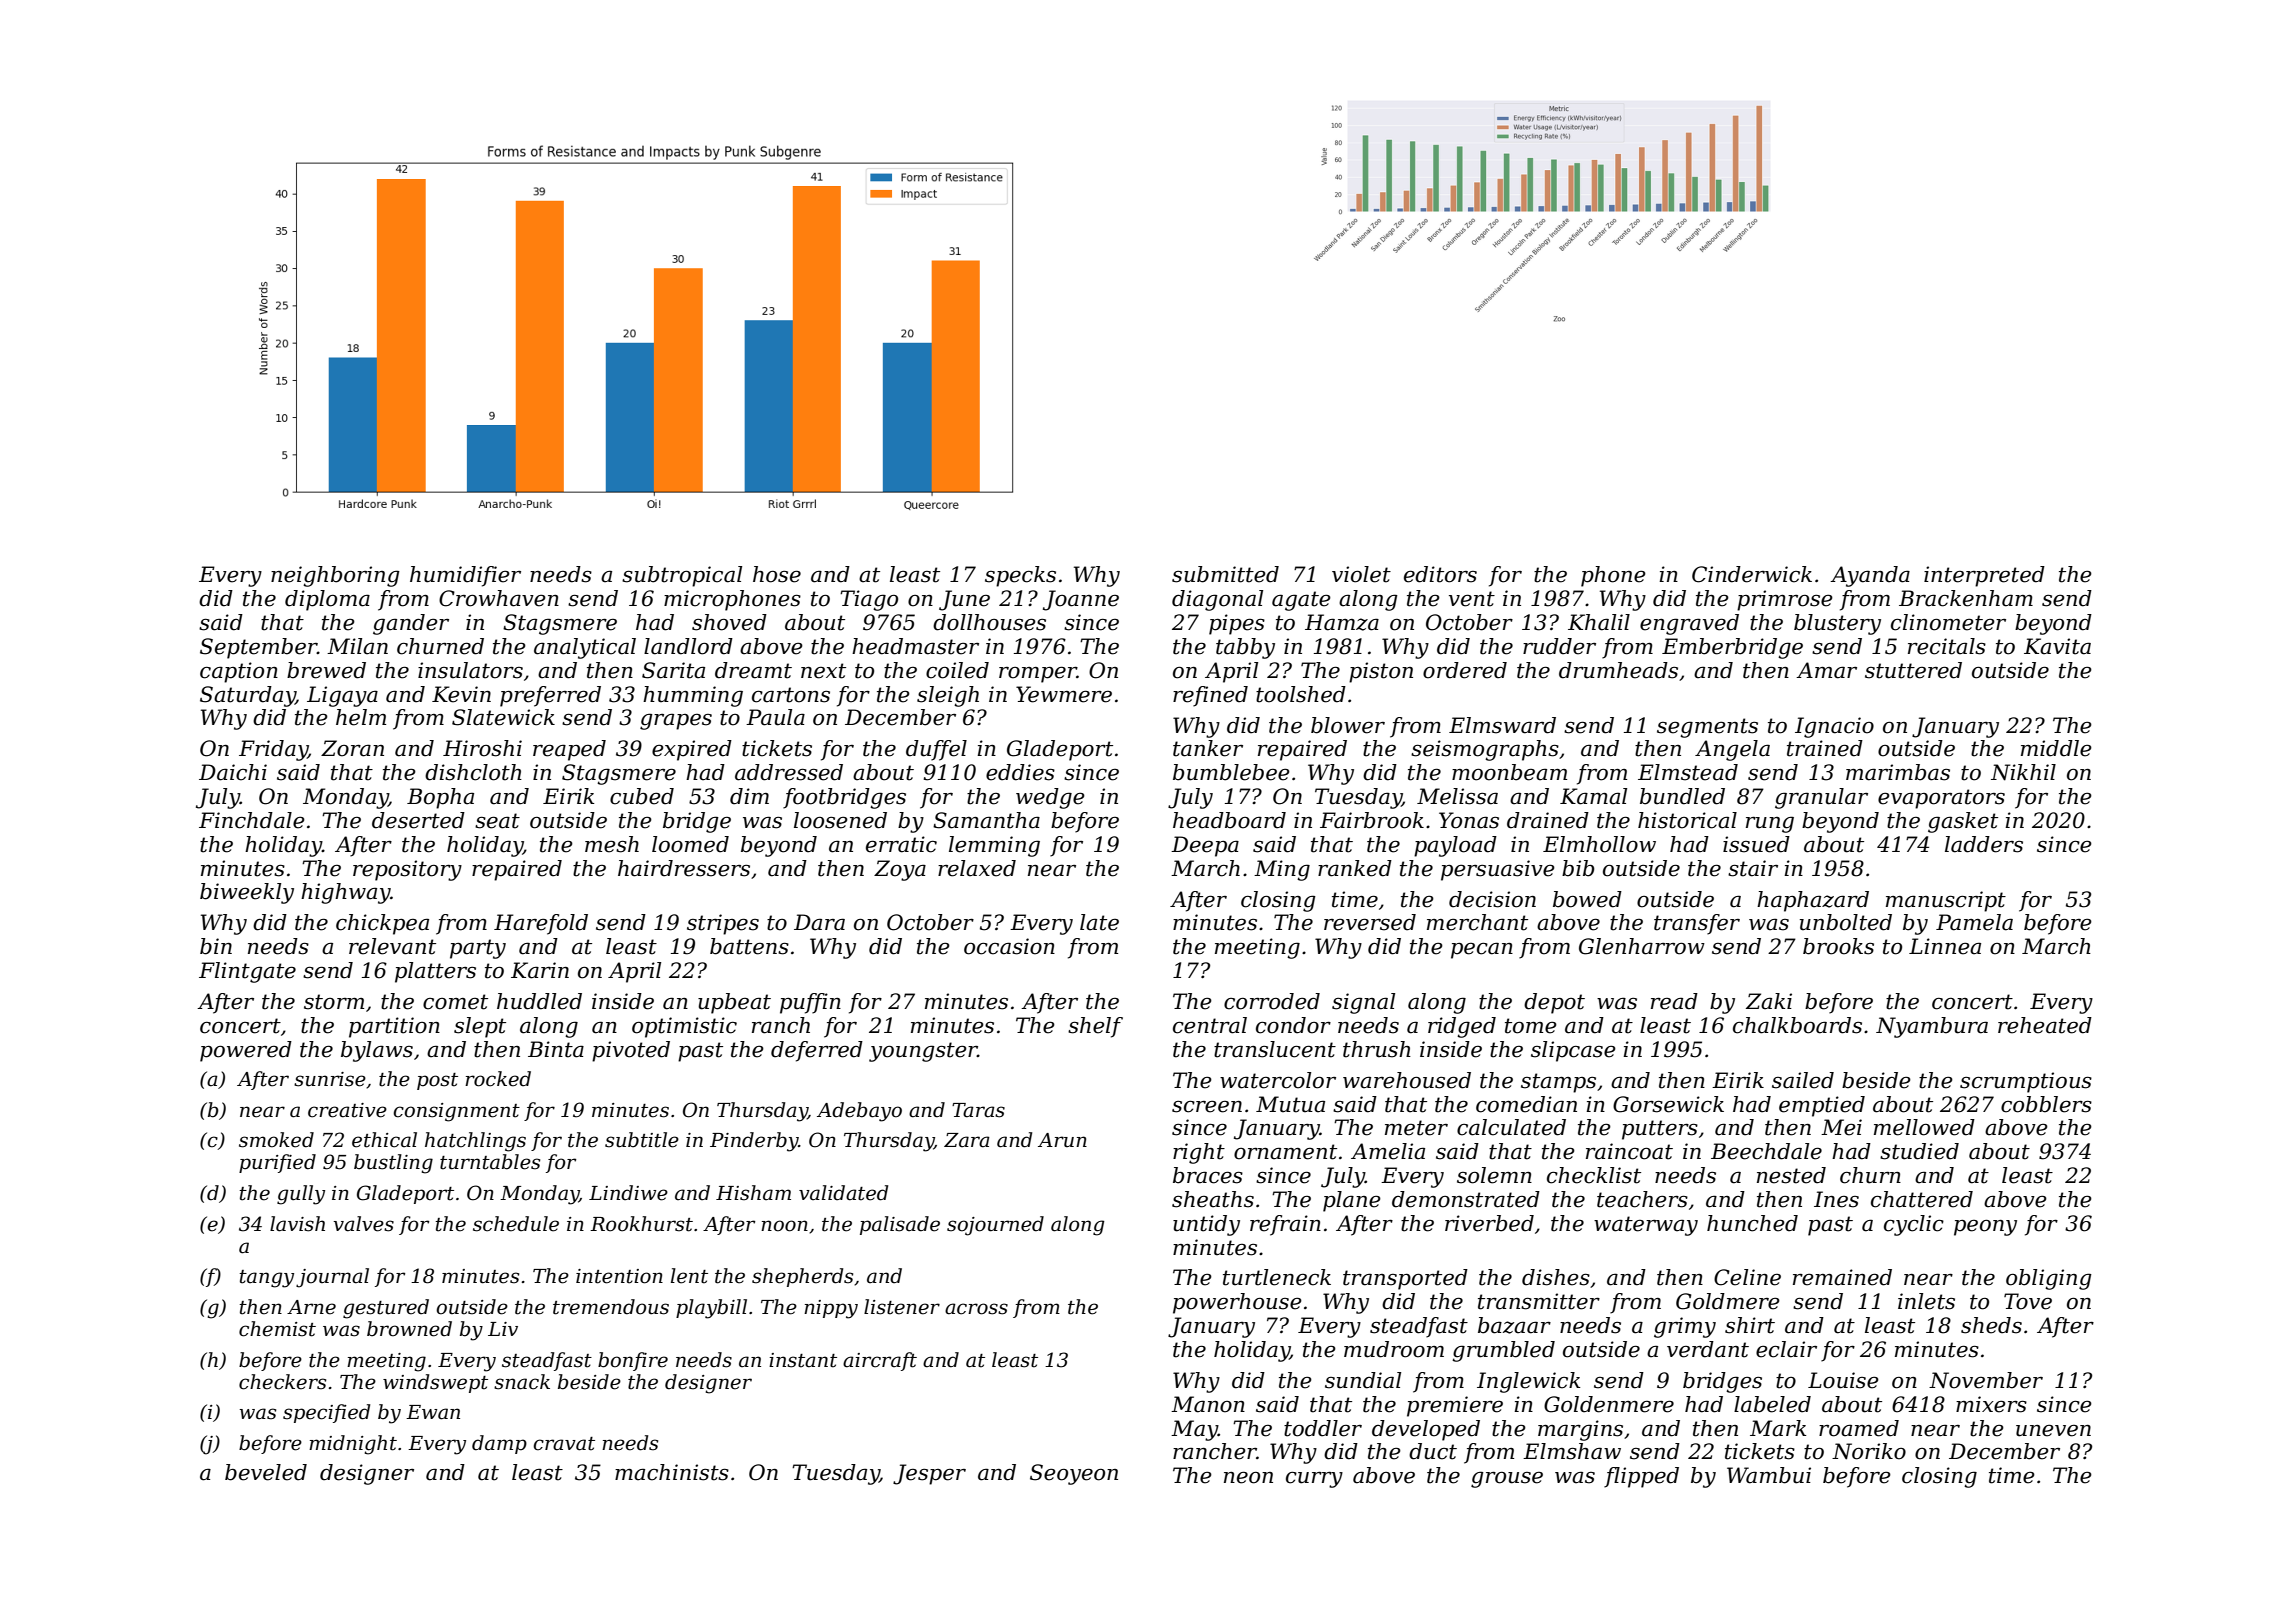 This document has width=2292, height=1620. I want to click on repository, so click(407, 870).
